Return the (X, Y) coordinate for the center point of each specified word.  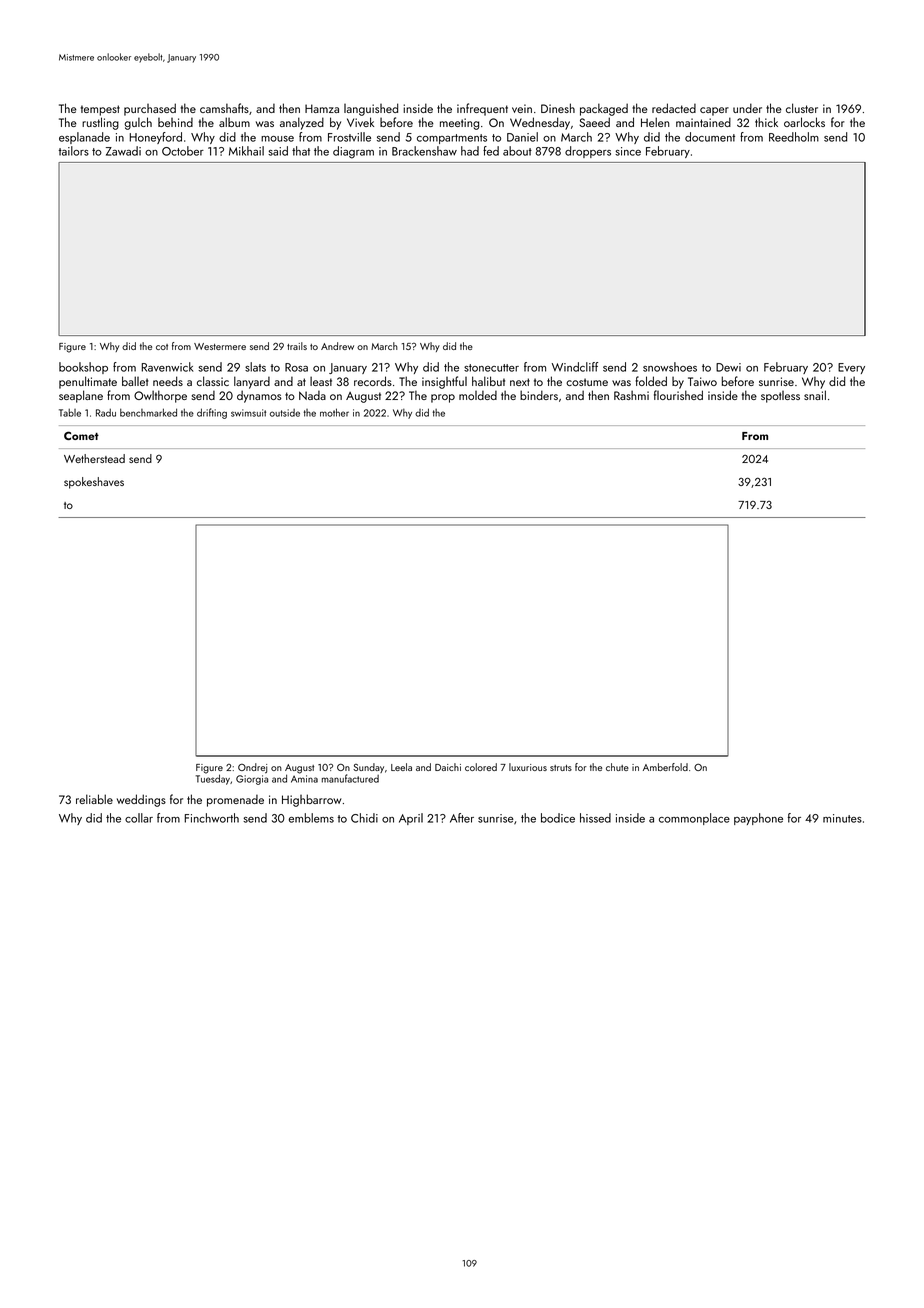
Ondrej (252, 768)
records (373, 381)
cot (162, 347)
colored (481, 767)
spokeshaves (94, 483)
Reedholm (794, 137)
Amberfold (665, 767)
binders (539, 395)
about (517, 151)
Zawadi (123, 151)
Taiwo (702, 381)
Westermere (220, 346)
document (710, 137)
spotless (780, 397)
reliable (94, 799)
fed (491, 151)
